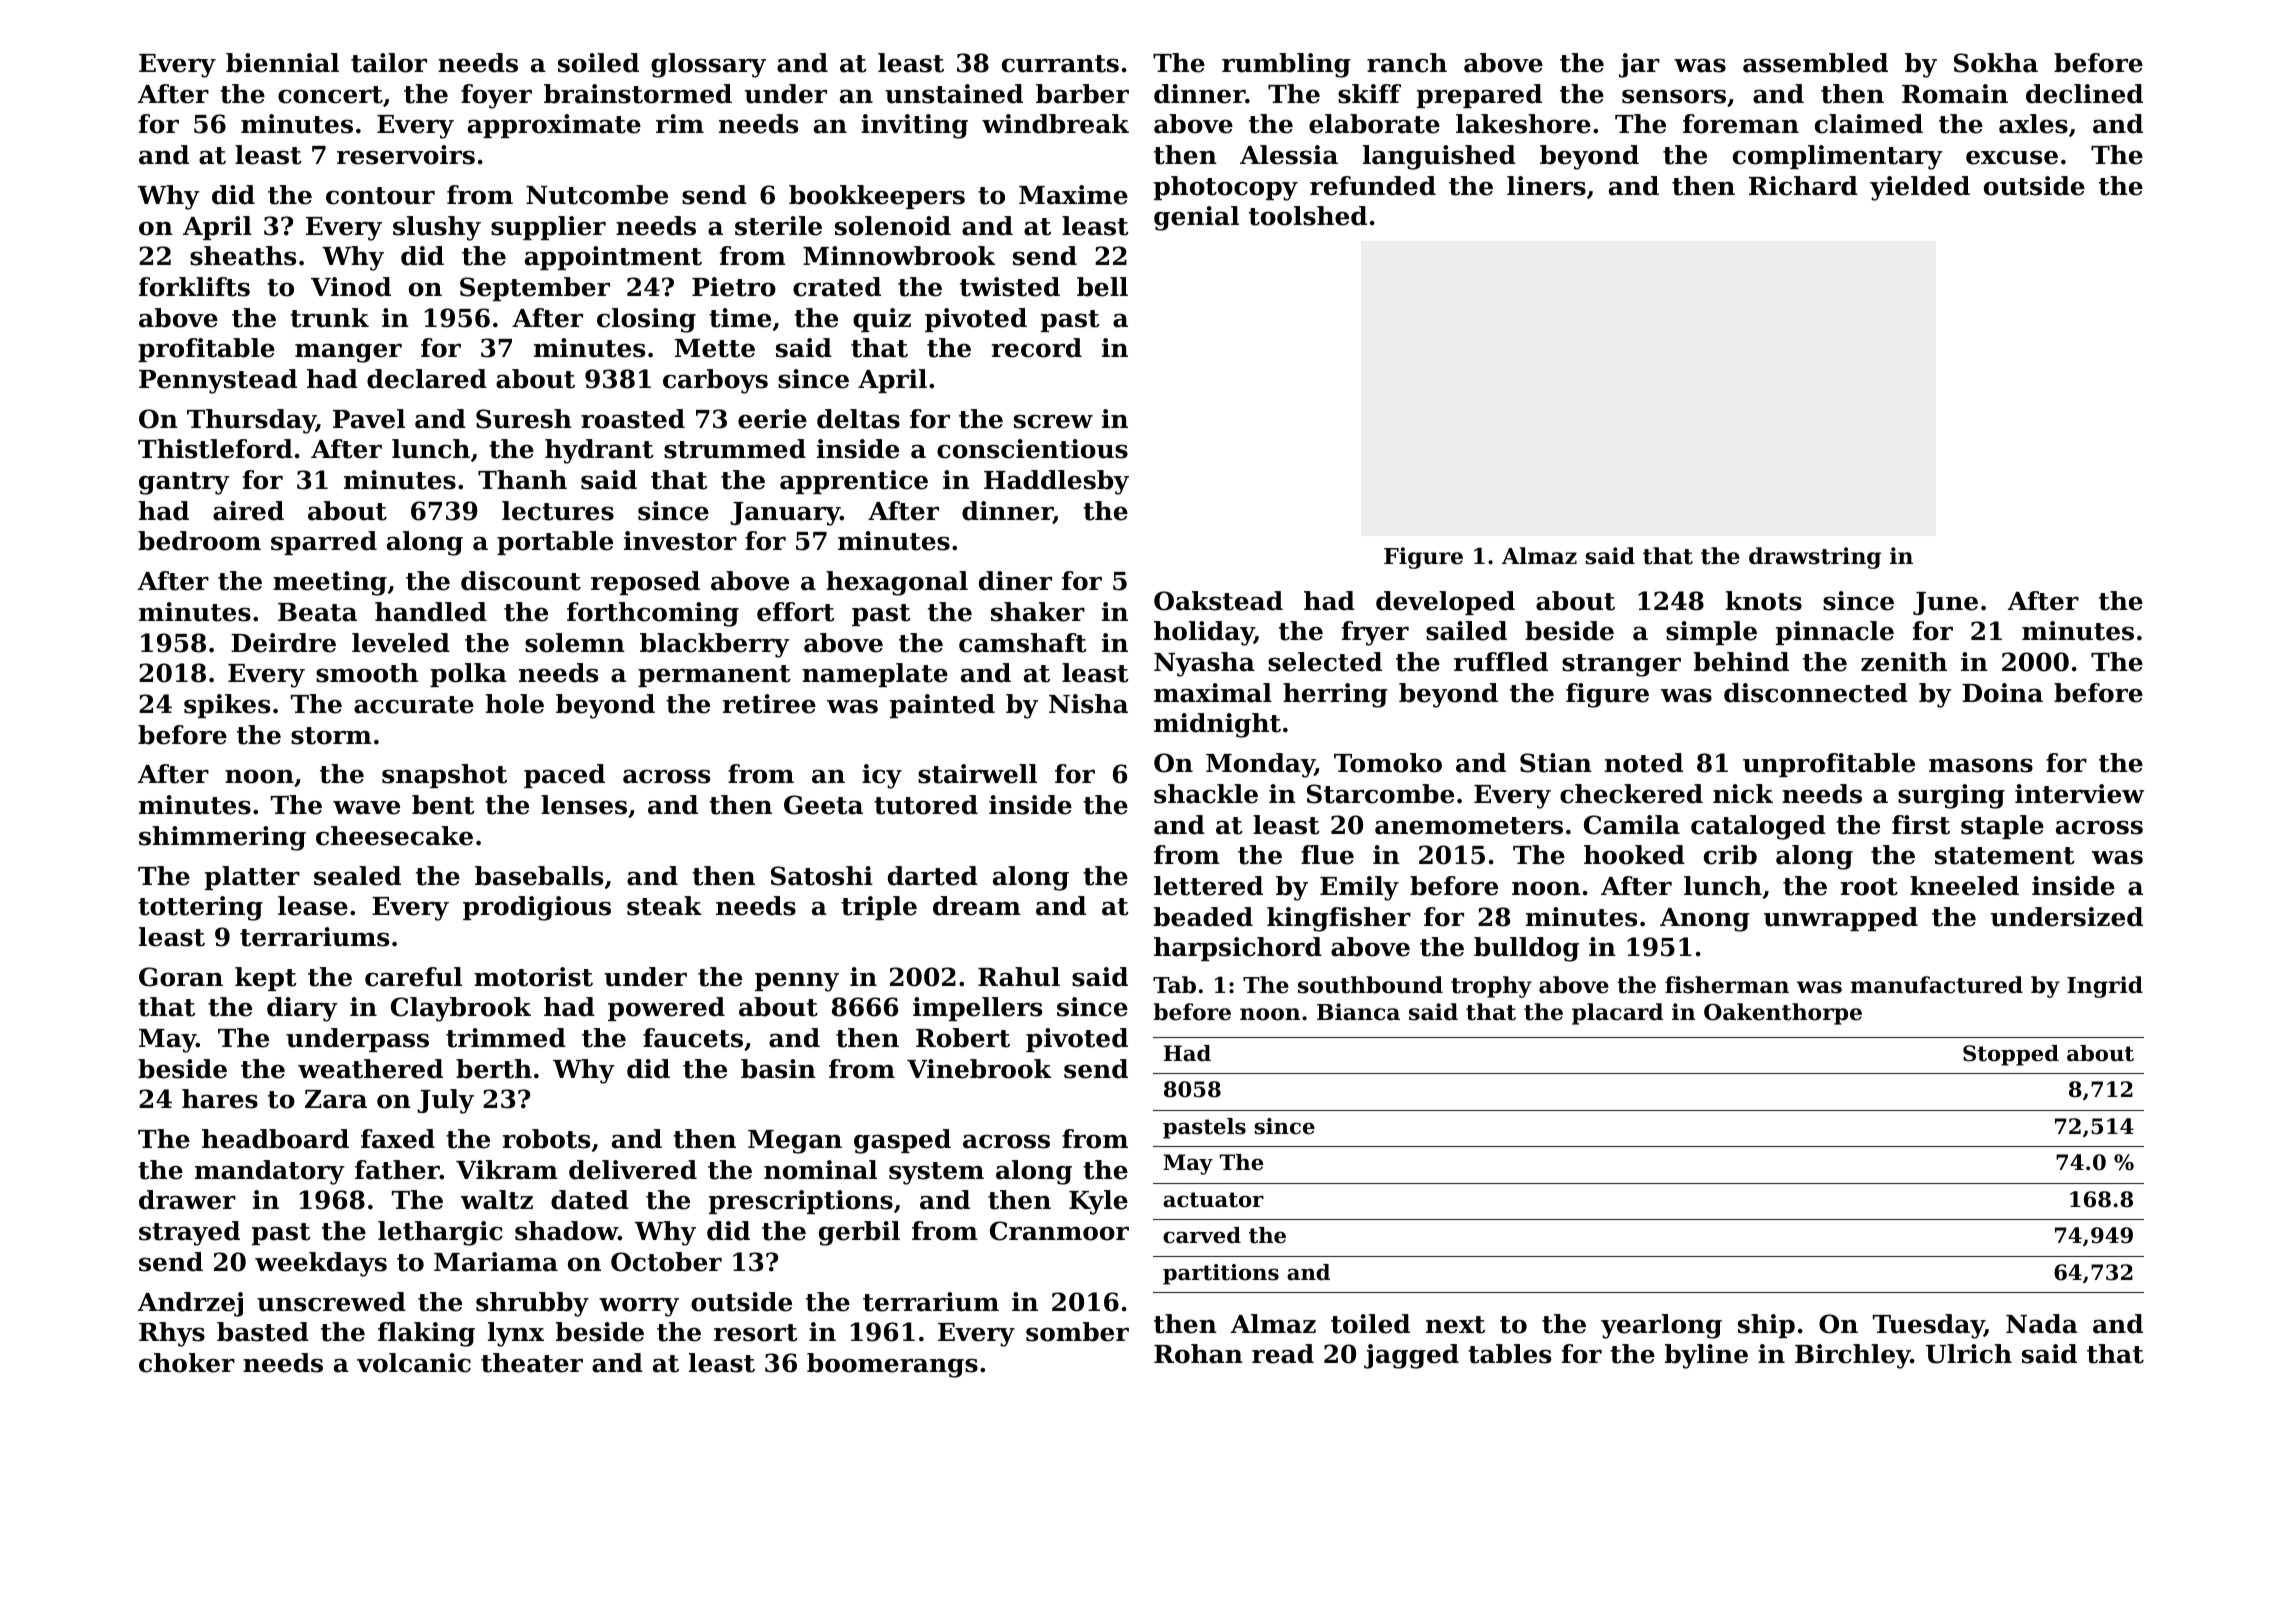  Describe the element at coordinates (598, 63) in the document. I see `soiled` at that location.
